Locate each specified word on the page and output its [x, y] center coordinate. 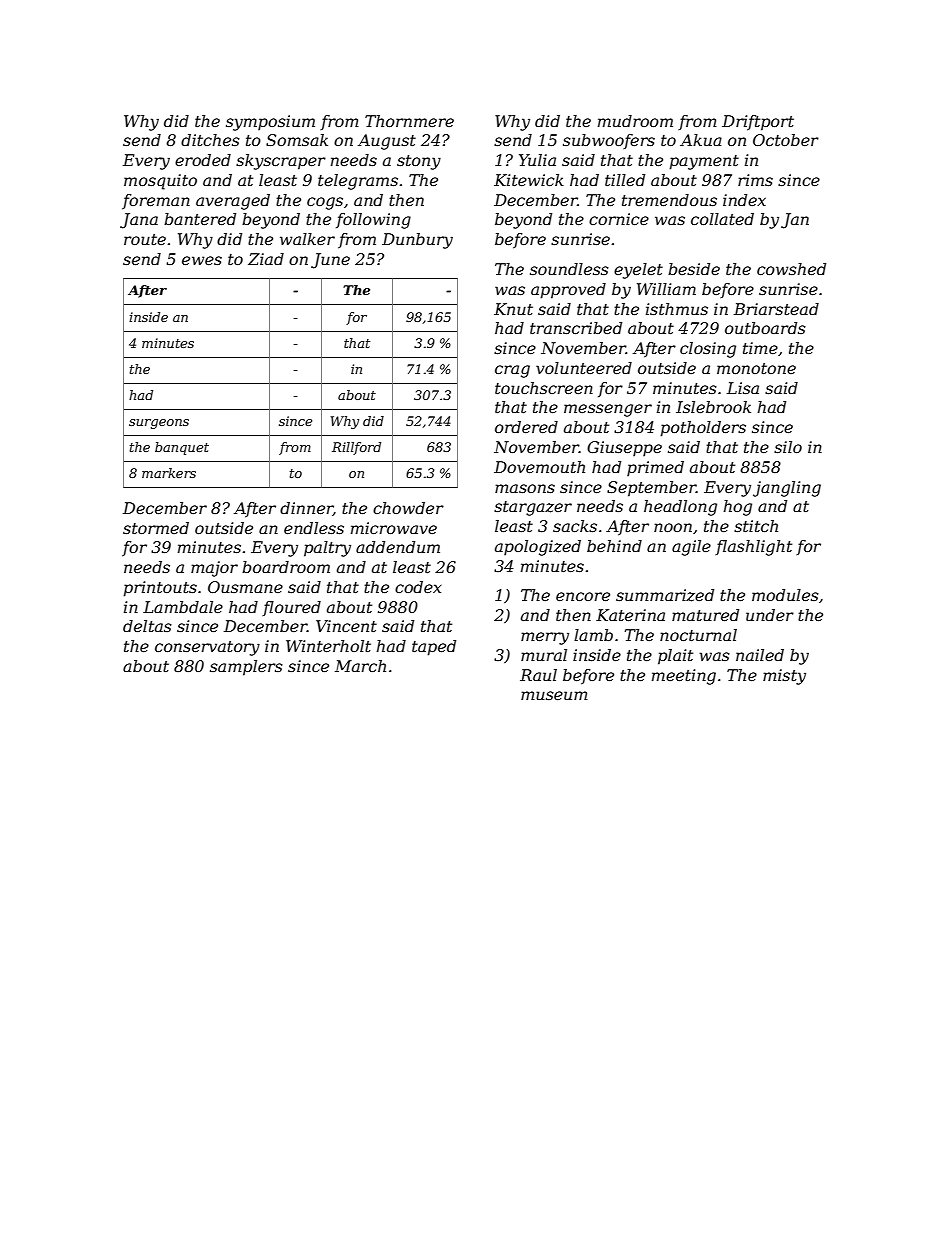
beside [694, 269]
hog [738, 508]
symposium [270, 123]
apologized [538, 548]
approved [568, 291]
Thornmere [409, 121]
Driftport [758, 123]
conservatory [207, 648]
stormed [156, 528]
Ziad [266, 259]
